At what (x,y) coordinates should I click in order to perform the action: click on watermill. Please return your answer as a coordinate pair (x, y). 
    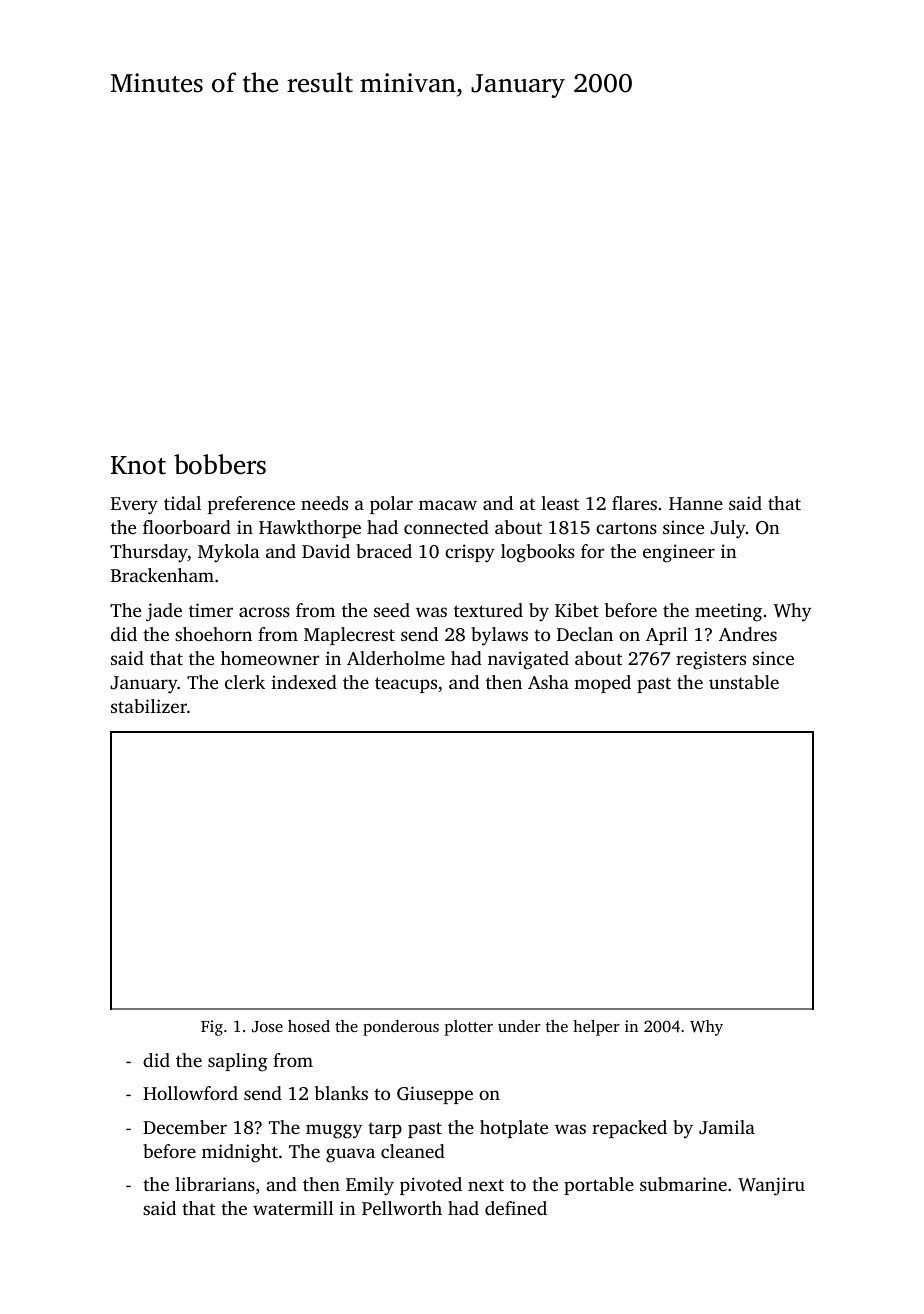
    Looking at the image, I should click on (293, 1208).
